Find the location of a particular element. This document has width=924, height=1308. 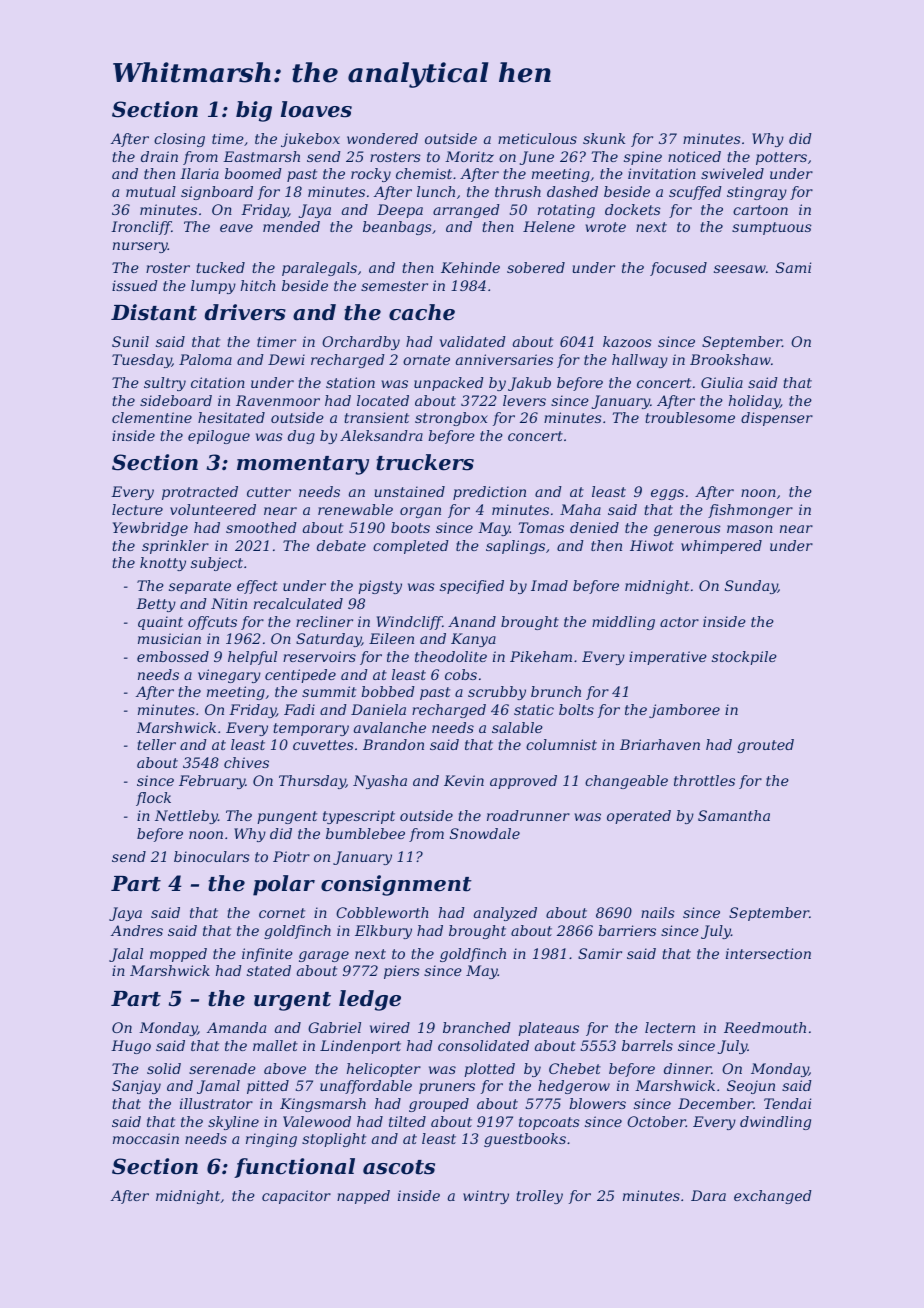

nails is located at coordinates (658, 912).
